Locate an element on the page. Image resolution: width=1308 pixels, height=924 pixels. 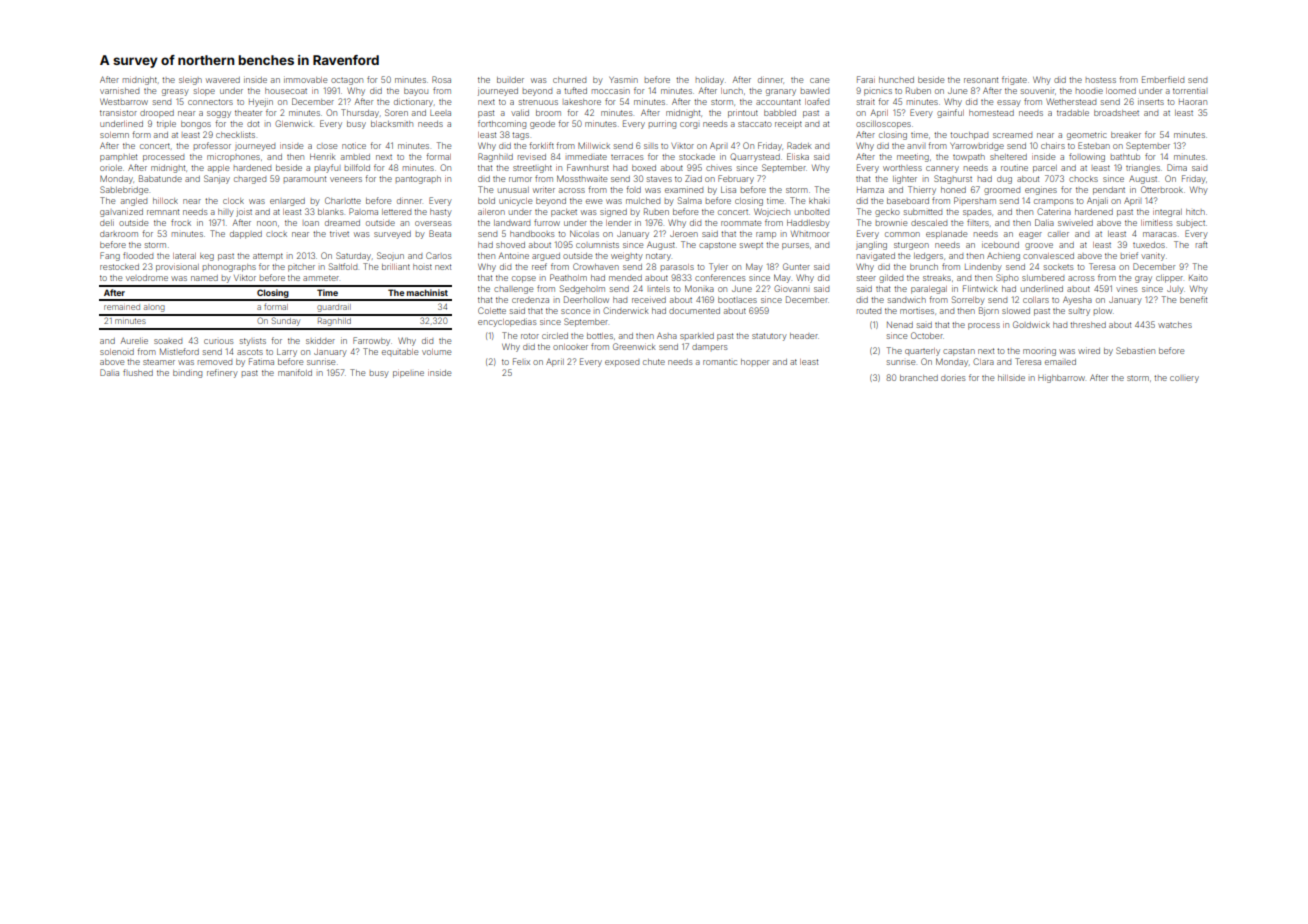
Emberfield is located at coordinates (1163, 79).
